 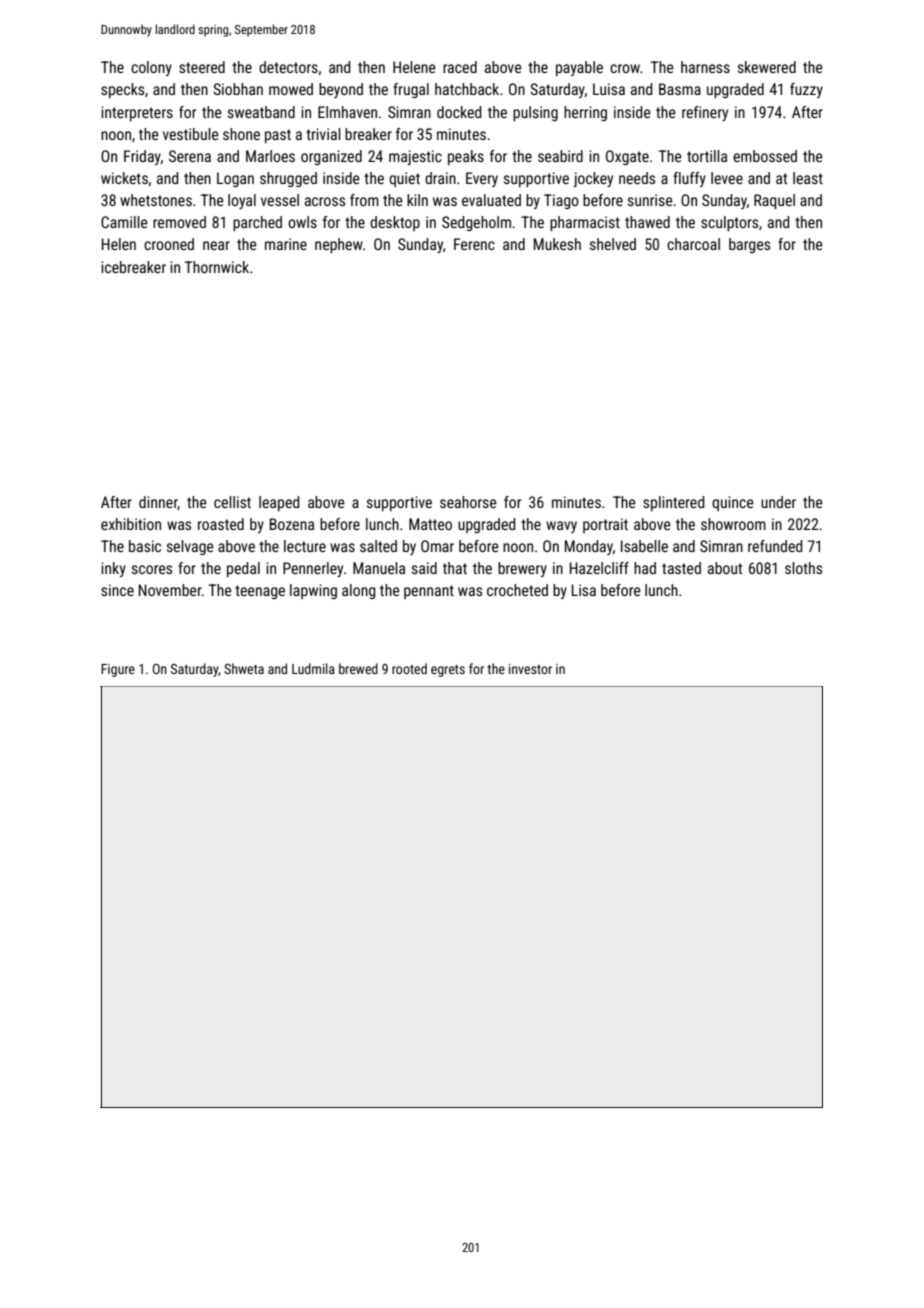 I want to click on Shweta, so click(x=244, y=668).
